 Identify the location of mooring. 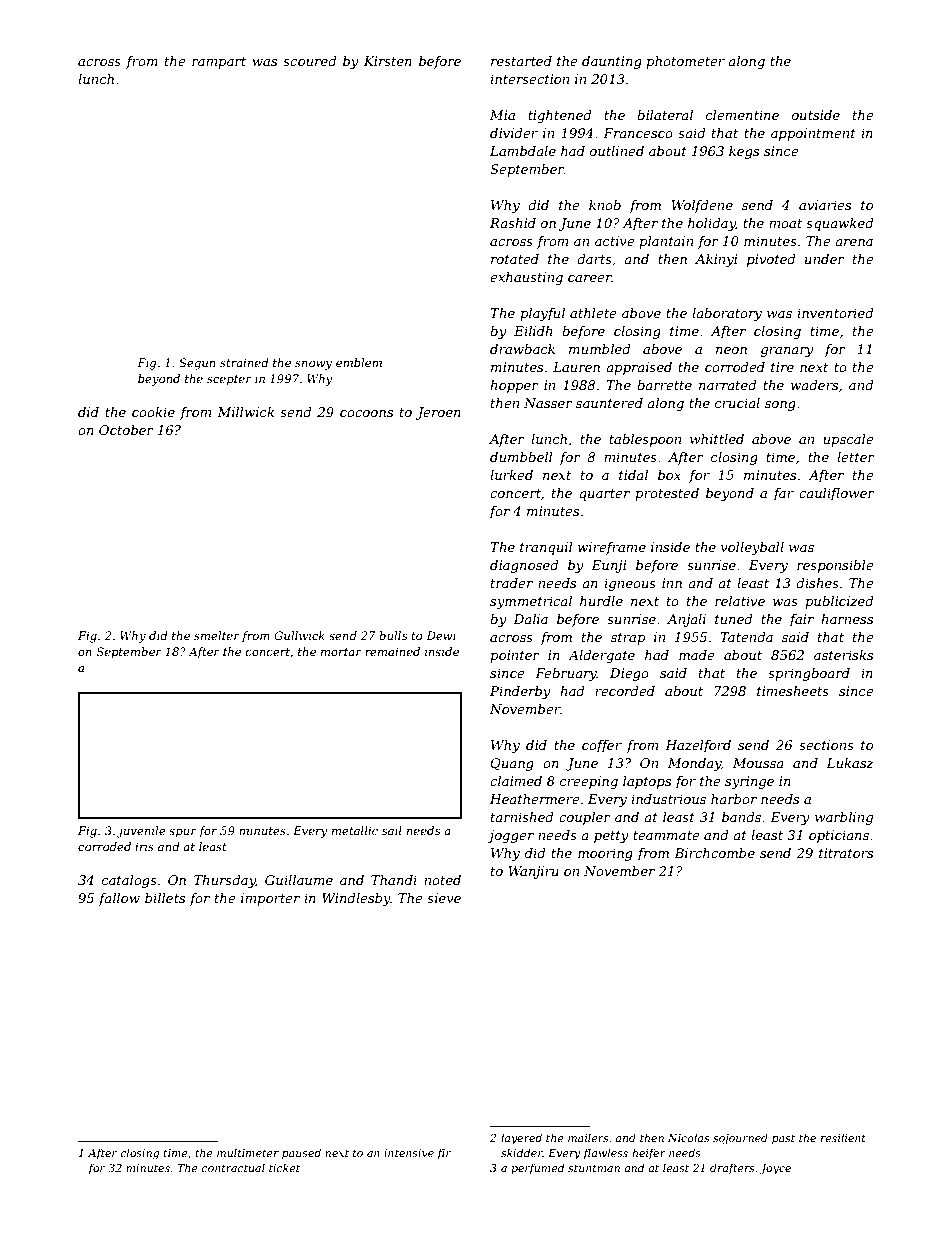
(605, 854).
